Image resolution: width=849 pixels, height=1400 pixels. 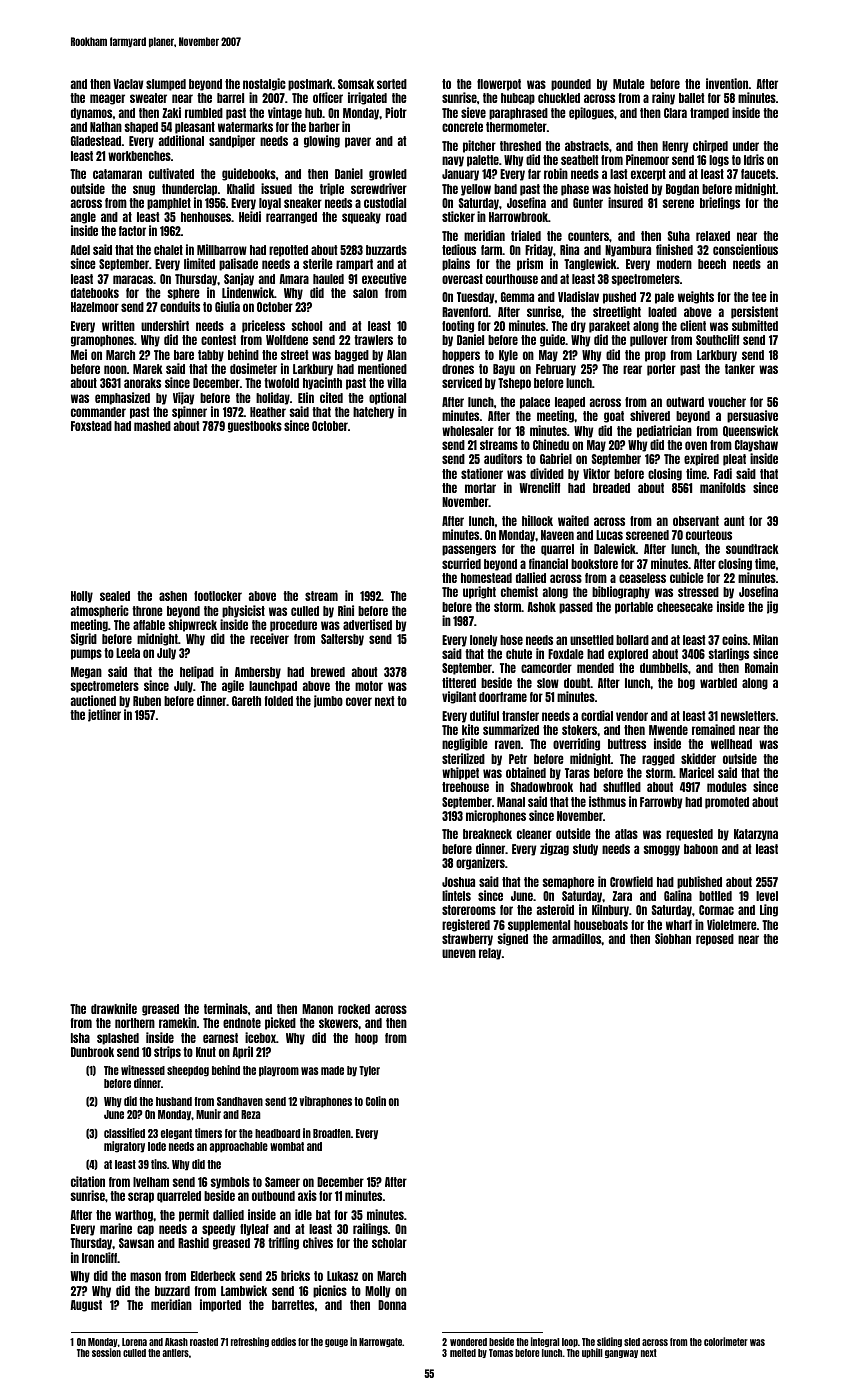 I want to click on drawknife, so click(x=114, y=1008).
